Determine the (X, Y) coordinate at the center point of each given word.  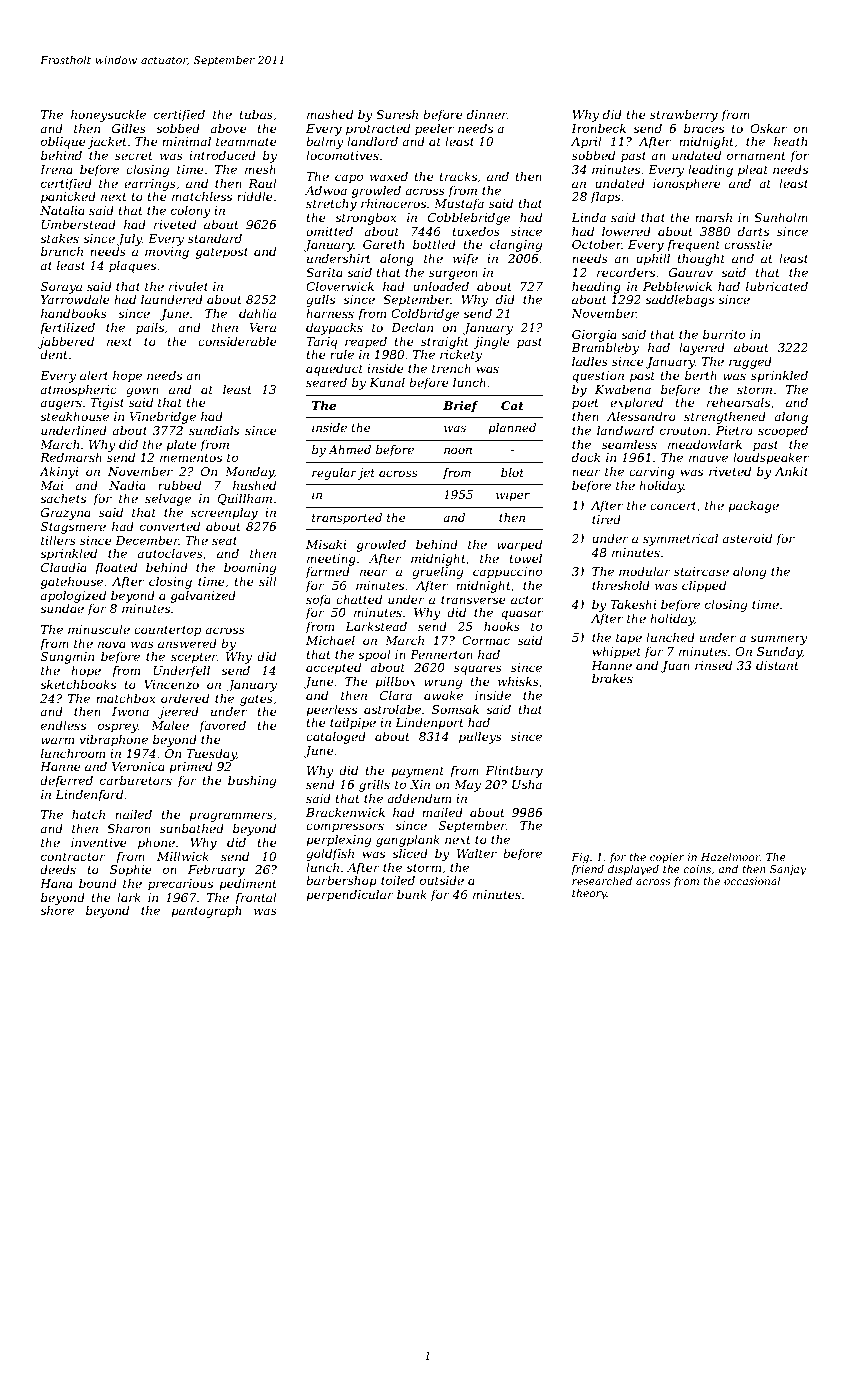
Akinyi (59, 472)
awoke (443, 695)
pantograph (206, 912)
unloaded (441, 286)
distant (777, 665)
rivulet (188, 286)
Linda (588, 217)
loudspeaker (771, 458)
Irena (56, 169)
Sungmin (67, 658)
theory (589, 894)
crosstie (748, 244)
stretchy (331, 205)
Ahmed (349, 449)
